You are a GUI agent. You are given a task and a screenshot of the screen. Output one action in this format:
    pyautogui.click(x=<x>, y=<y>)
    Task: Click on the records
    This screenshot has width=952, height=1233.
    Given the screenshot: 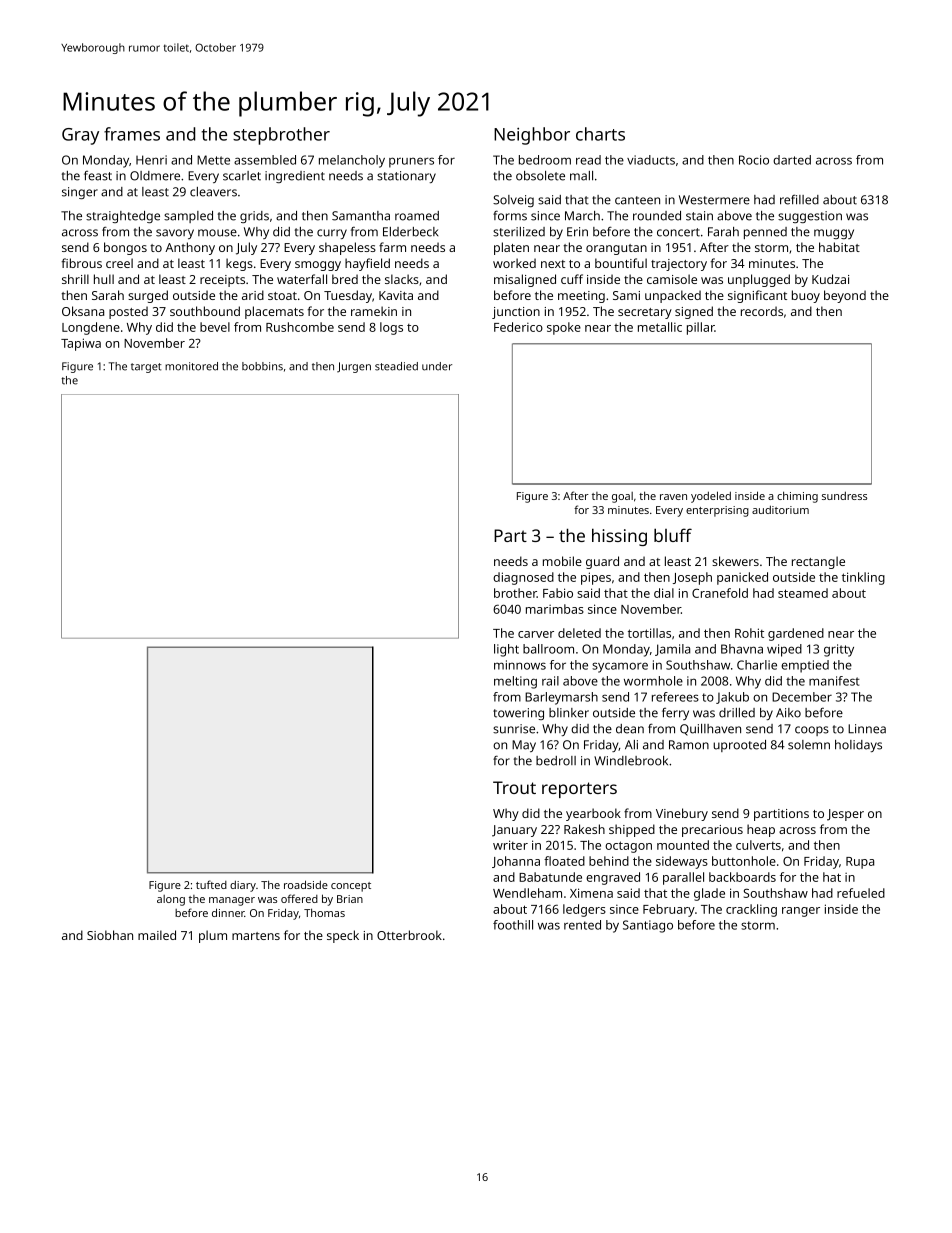 What is the action you would take?
    pyautogui.click(x=762, y=311)
